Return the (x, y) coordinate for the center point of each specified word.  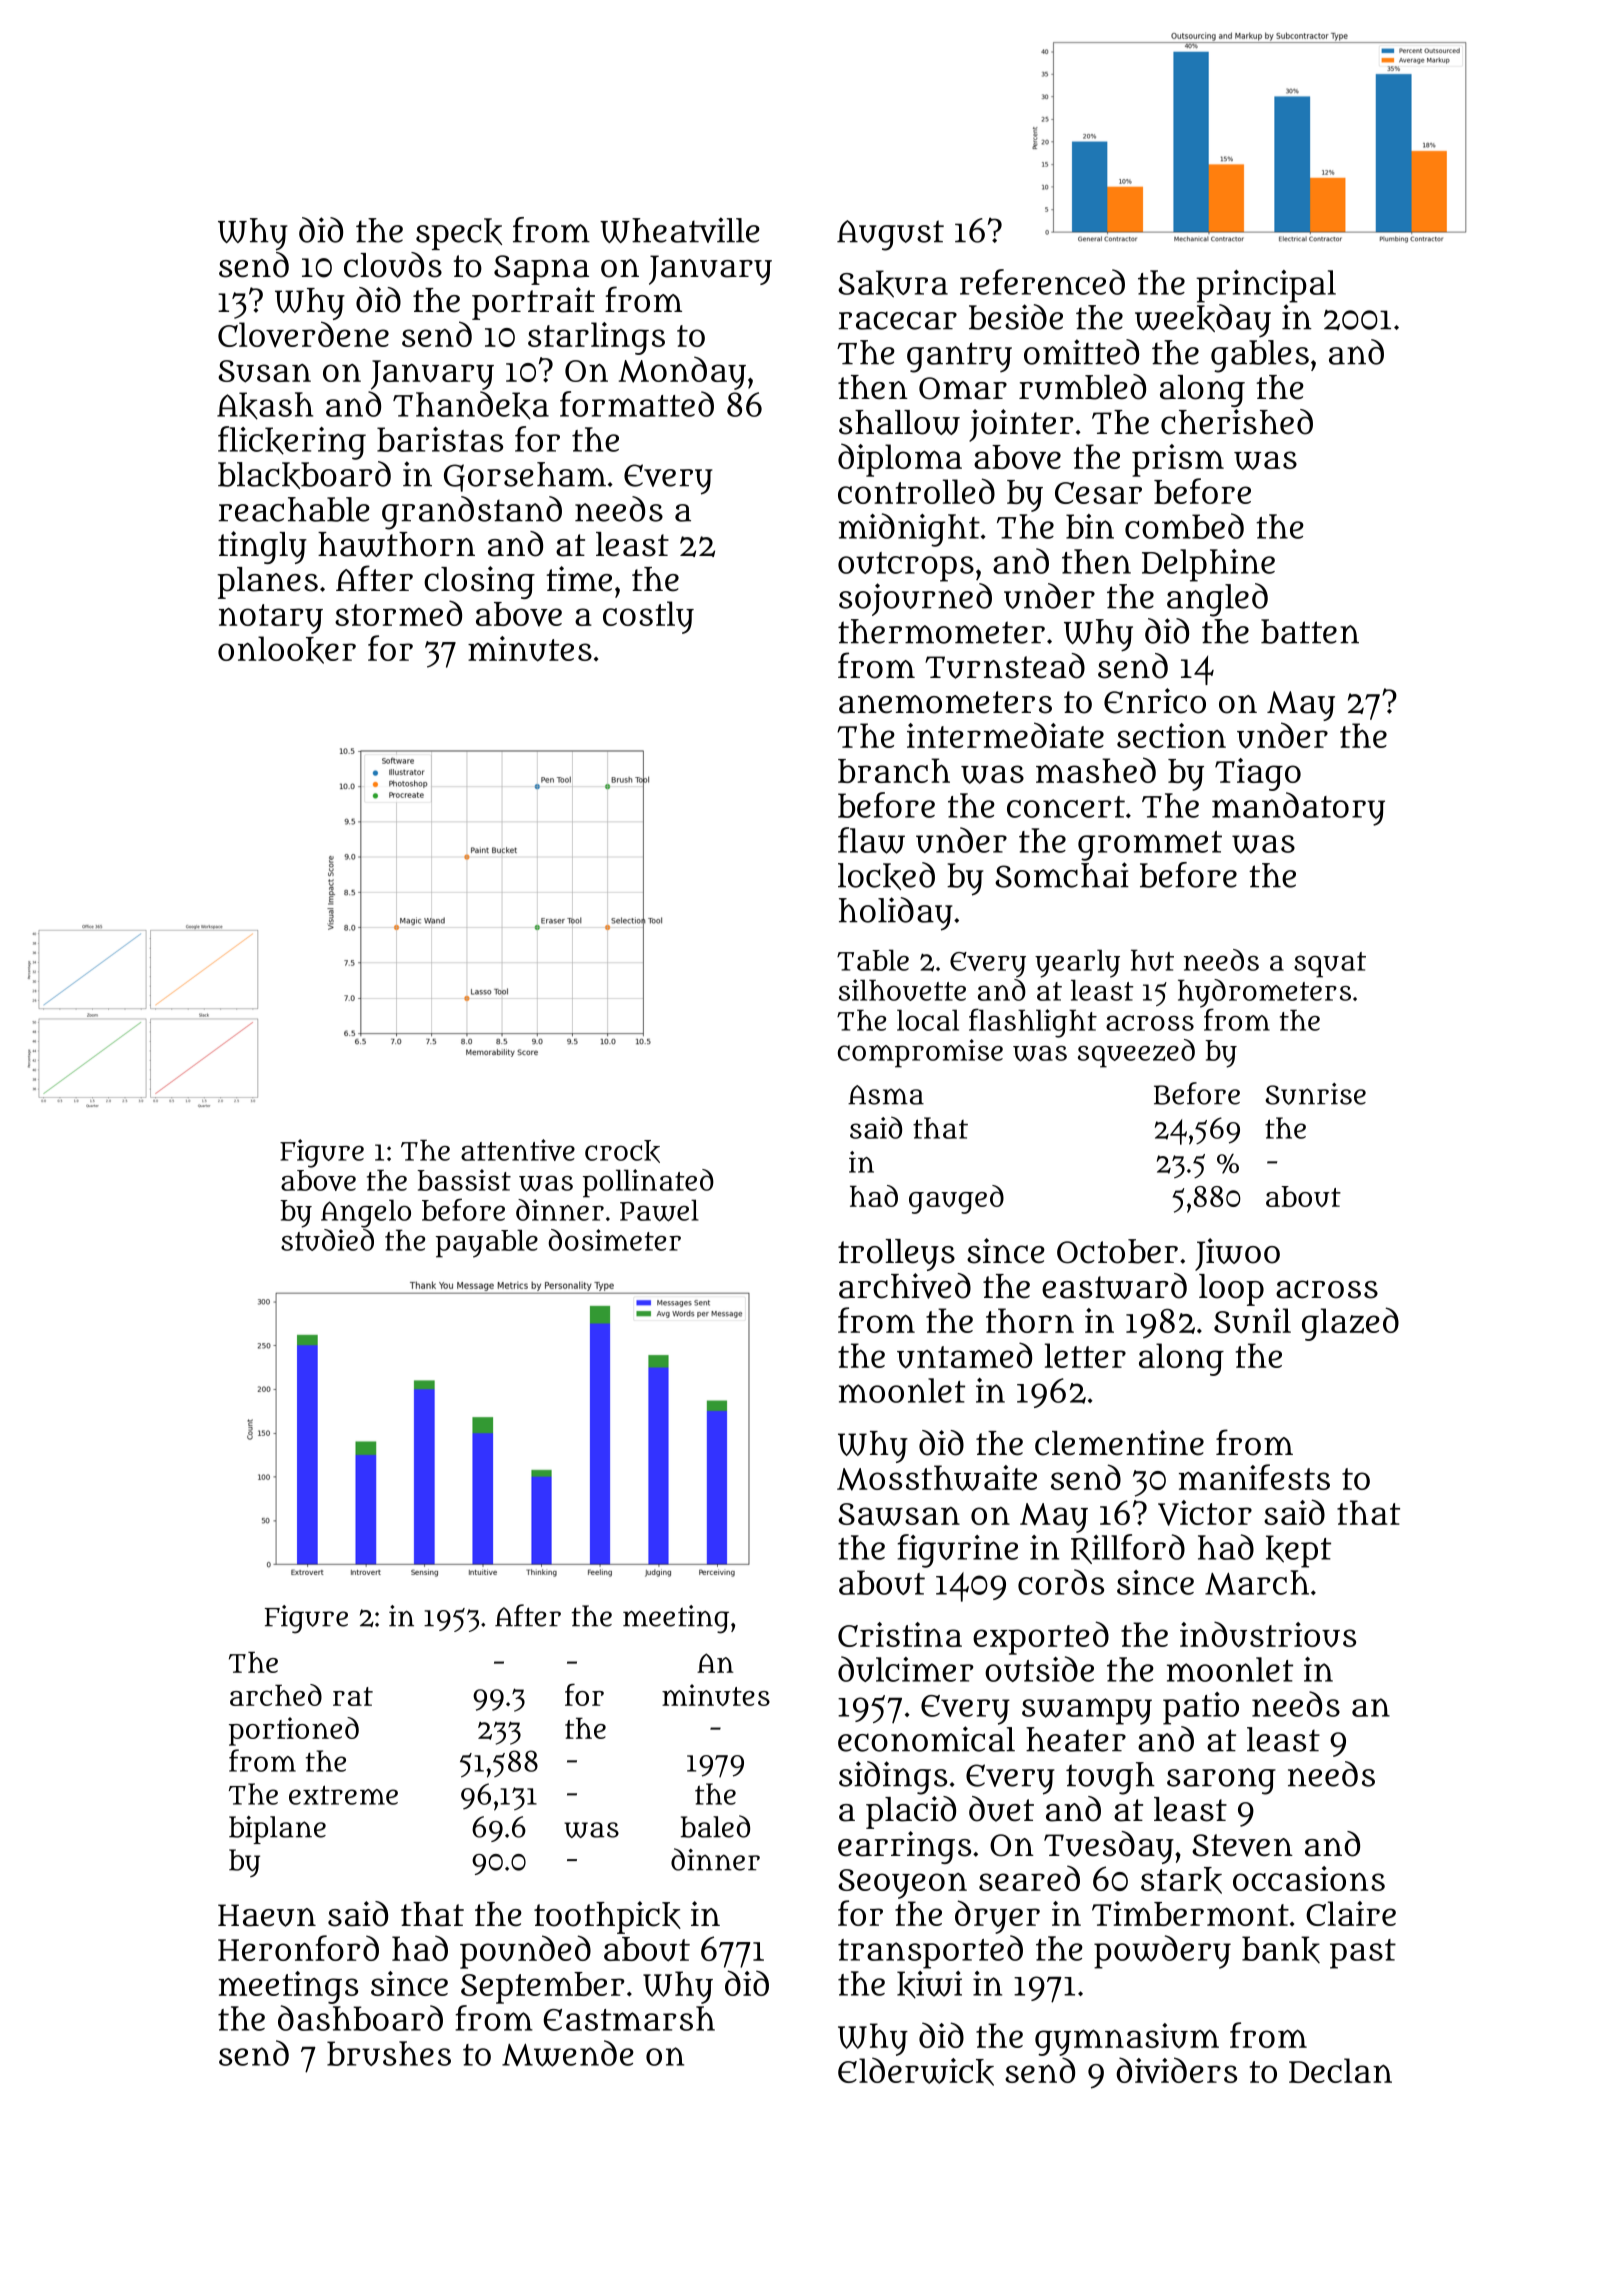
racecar (897, 320)
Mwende (568, 2053)
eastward (1114, 1286)
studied (327, 1240)
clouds (393, 265)
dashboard (360, 2018)
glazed (1350, 1324)
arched (276, 1695)
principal (1266, 286)
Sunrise (1315, 1094)
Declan (1340, 2070)
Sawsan (899, 1514)
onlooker (287, 650)
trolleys (896, 1255)
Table (873, 960)
